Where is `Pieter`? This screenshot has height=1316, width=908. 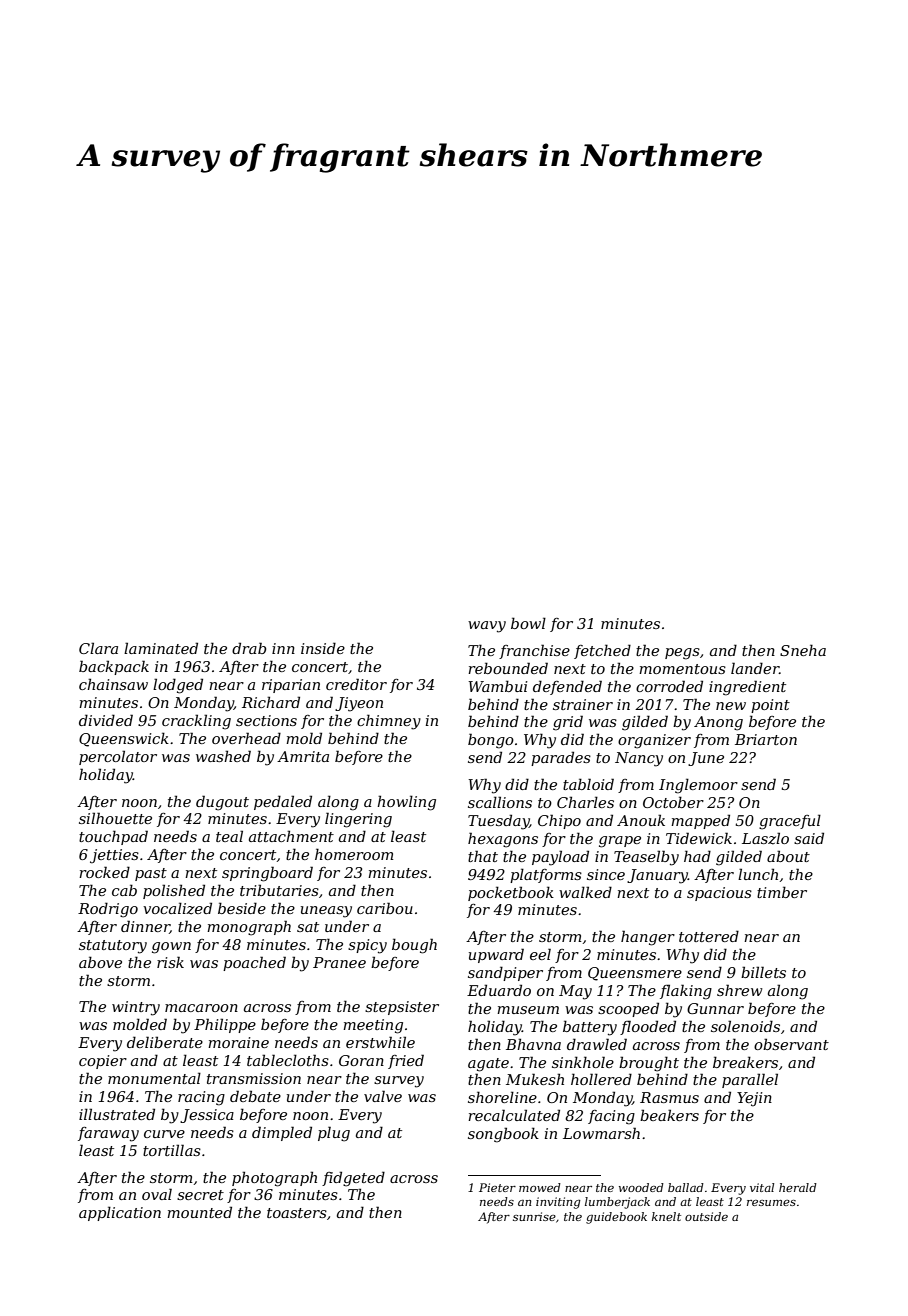
Pieter is located at coordinates (497, 1187).
